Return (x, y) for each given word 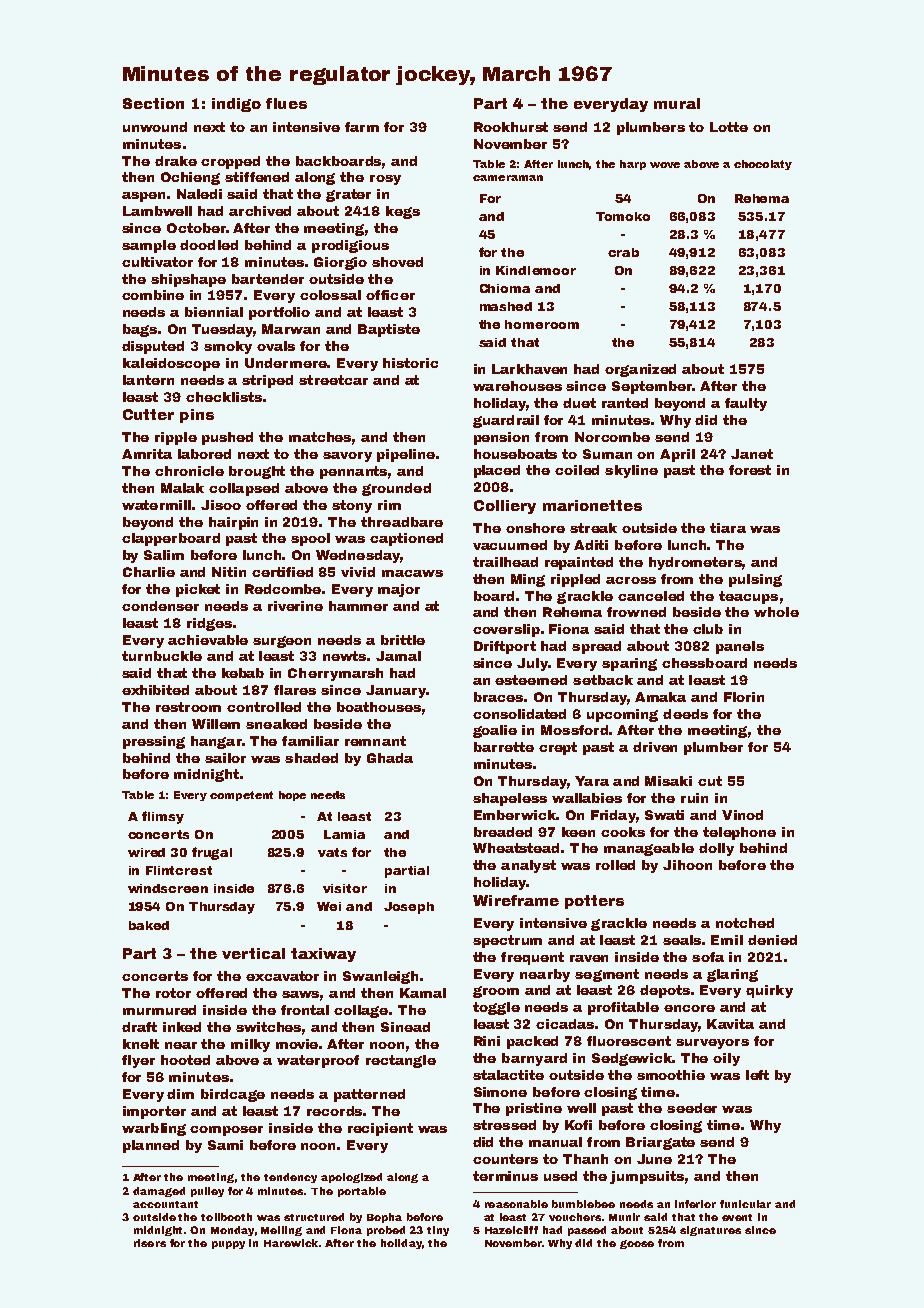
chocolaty (763, 165)
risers (150, 1243)
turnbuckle (162, 656)
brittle (403, 640)
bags (140, 330)
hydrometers (695, 563)
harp (633, 165)
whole (776, 612)
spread (596, 647)
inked (182, 1027)
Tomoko (623, 216)
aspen (143, 197)
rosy (385, 180)
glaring (732, 975)
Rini (487, 1041)
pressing (154, 742)
